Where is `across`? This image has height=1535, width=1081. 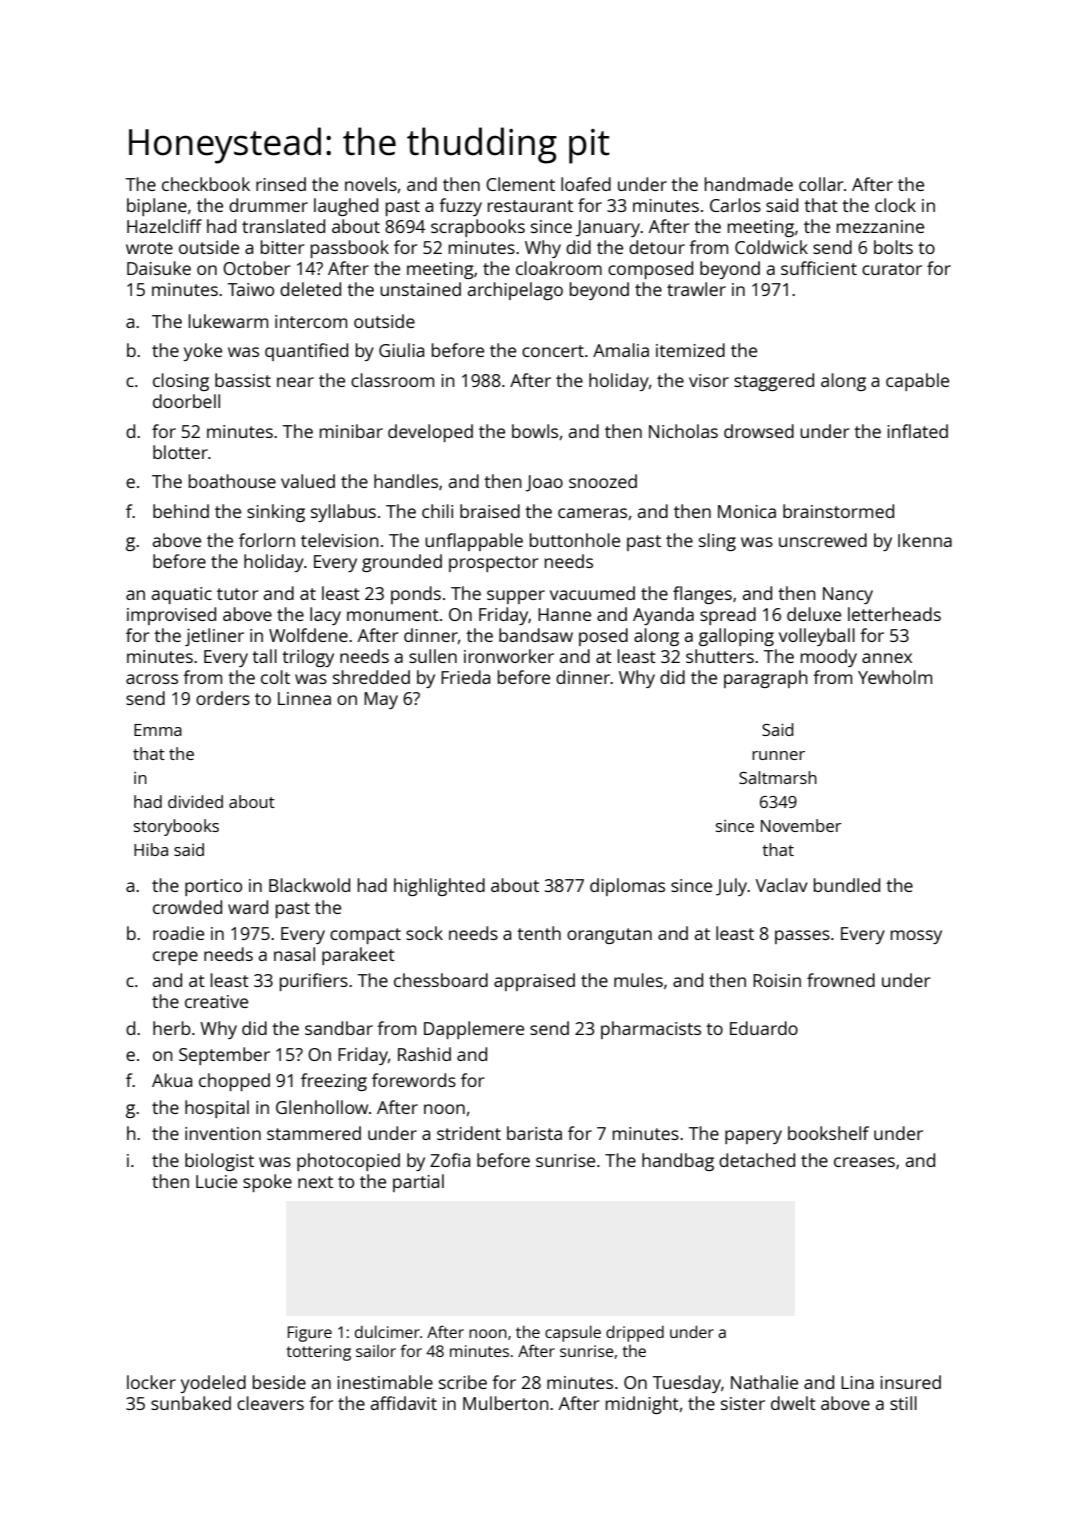 across is located at coordinates (152, 679).
